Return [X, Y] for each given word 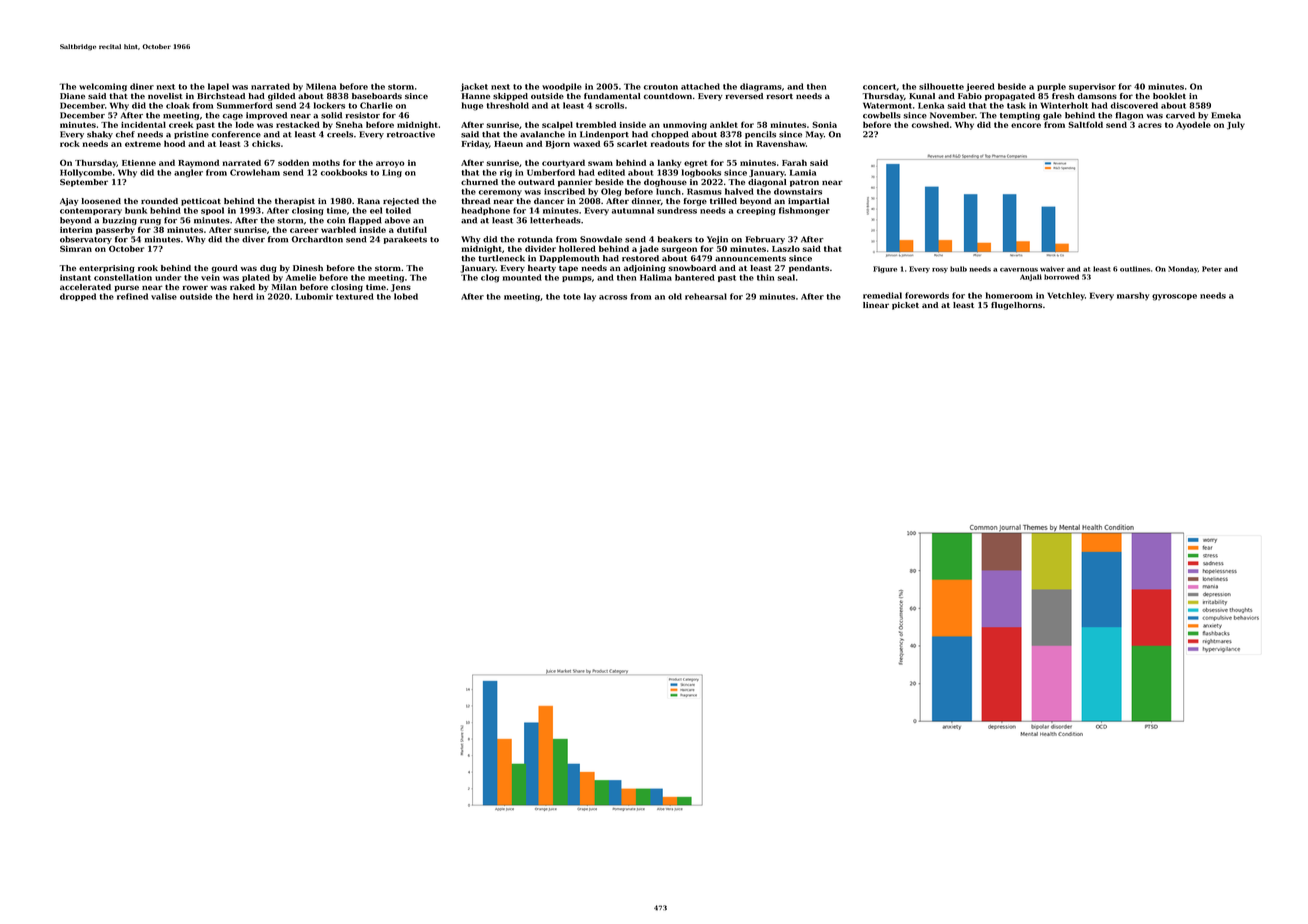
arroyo [390, 164]
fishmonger [804, 211]
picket [905, 306]
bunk [136, 210]
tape [568, 269]
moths [326, 162]
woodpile [562, 87]
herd [243, 296]
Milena [321, 86]
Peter [1212, 269]
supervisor [1092, 87]
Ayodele [1193, 125]
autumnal [633, 210]
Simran [76, 248]
